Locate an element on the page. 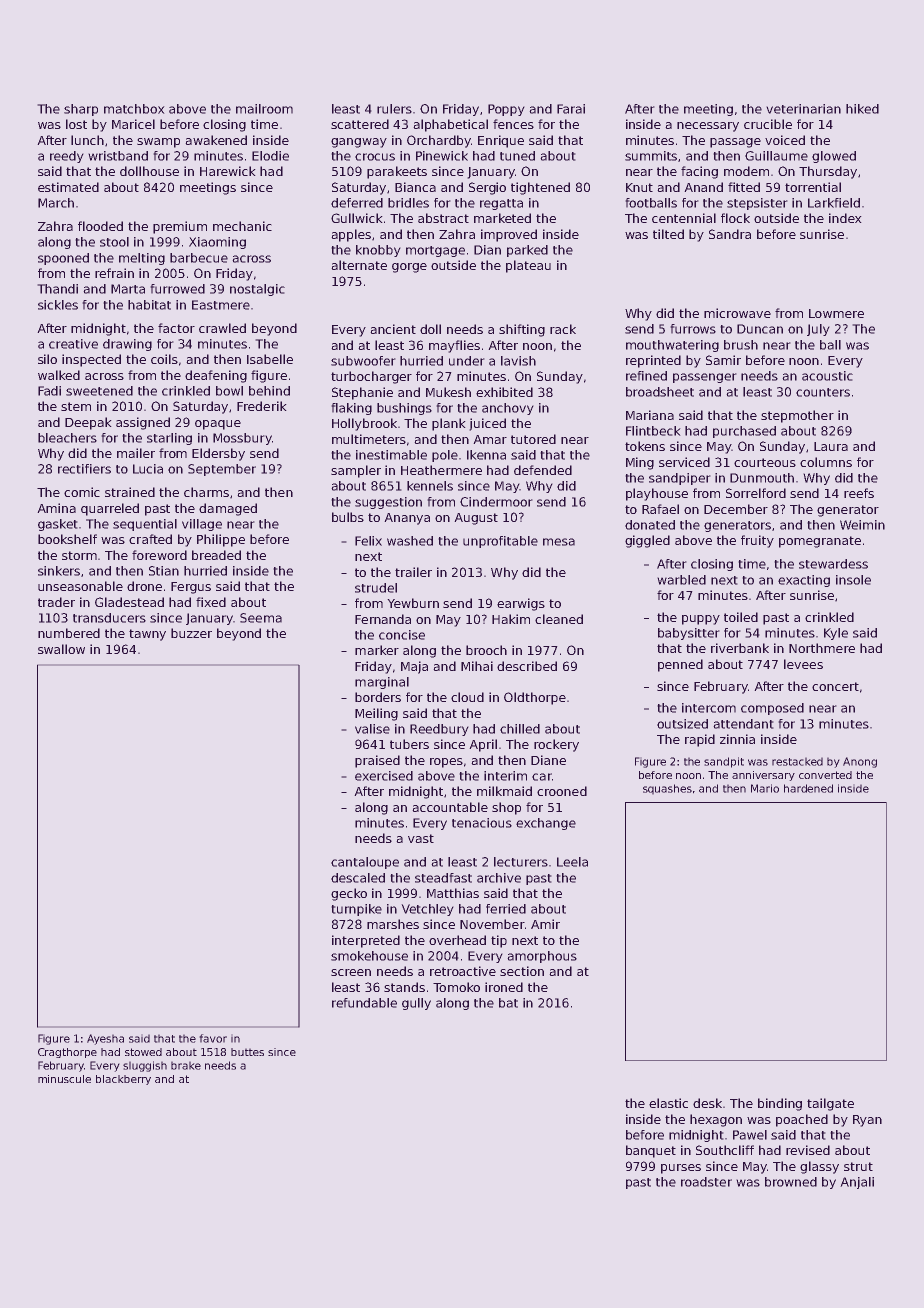 Image resolution: width=924 pixels, height=1308 pixels. tenacious is located at coordinates (482, 823).
